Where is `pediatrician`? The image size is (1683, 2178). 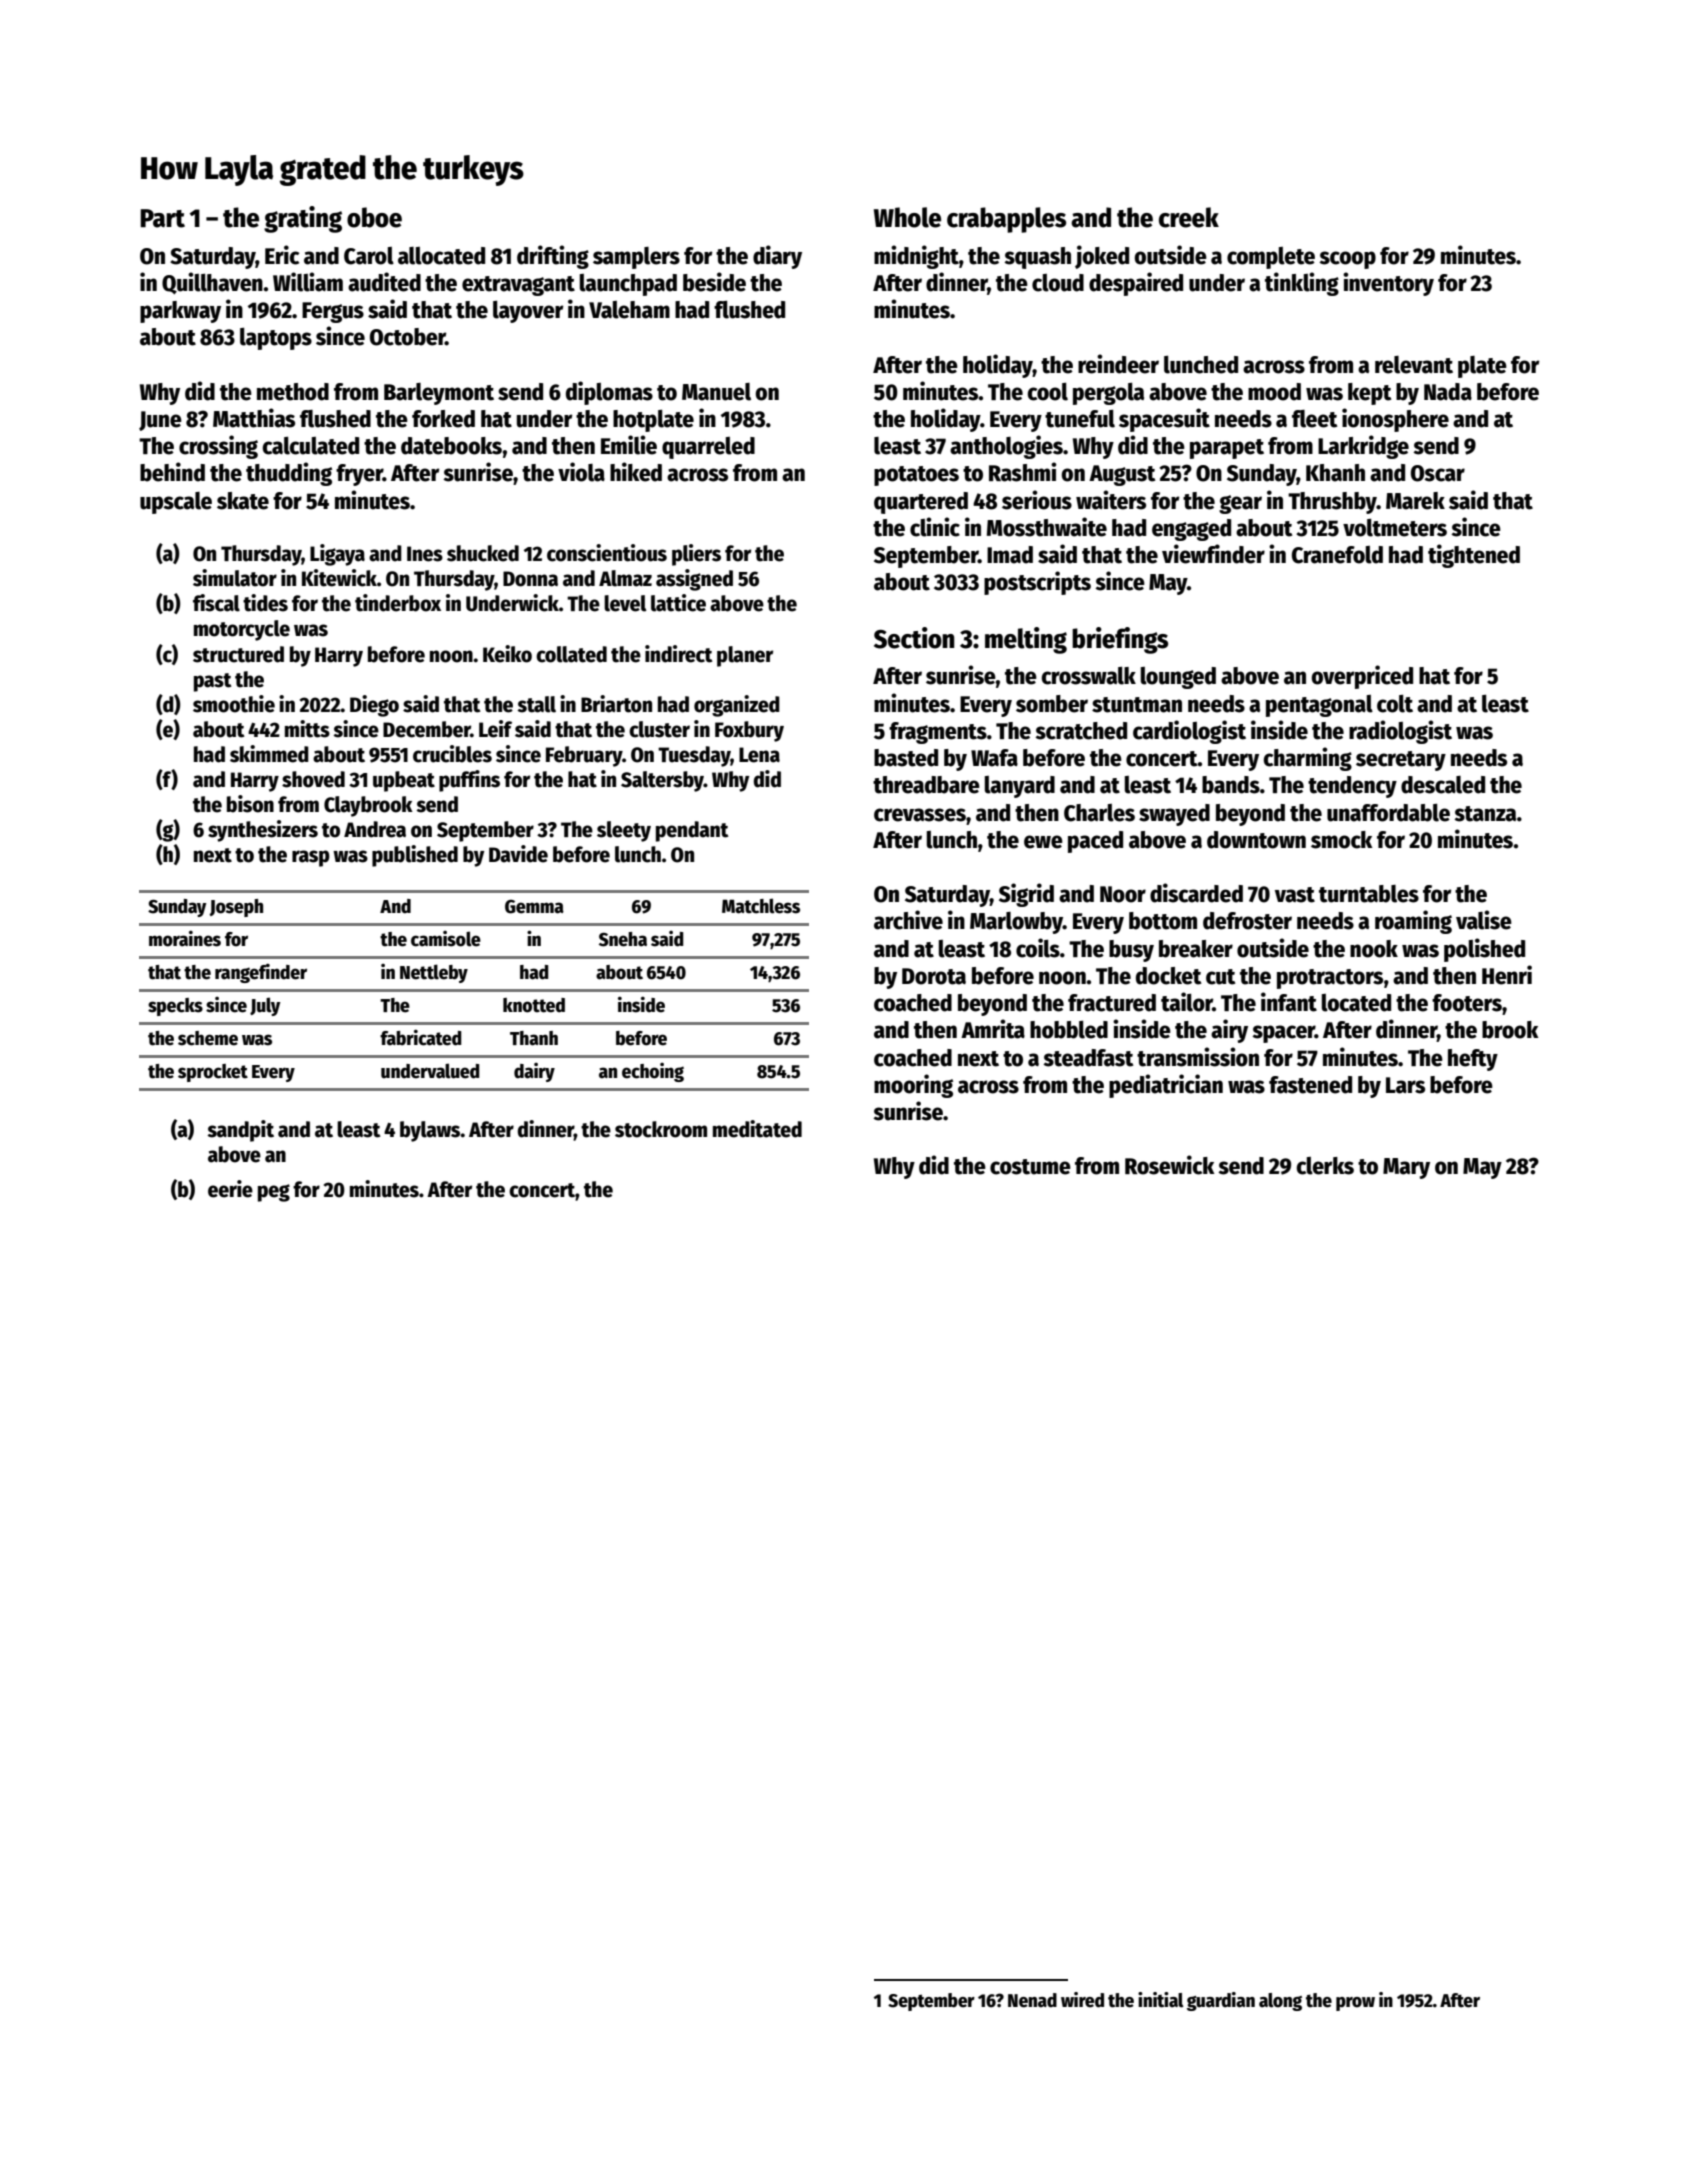 pediatrician is located at coordinates (1166, 1086).
